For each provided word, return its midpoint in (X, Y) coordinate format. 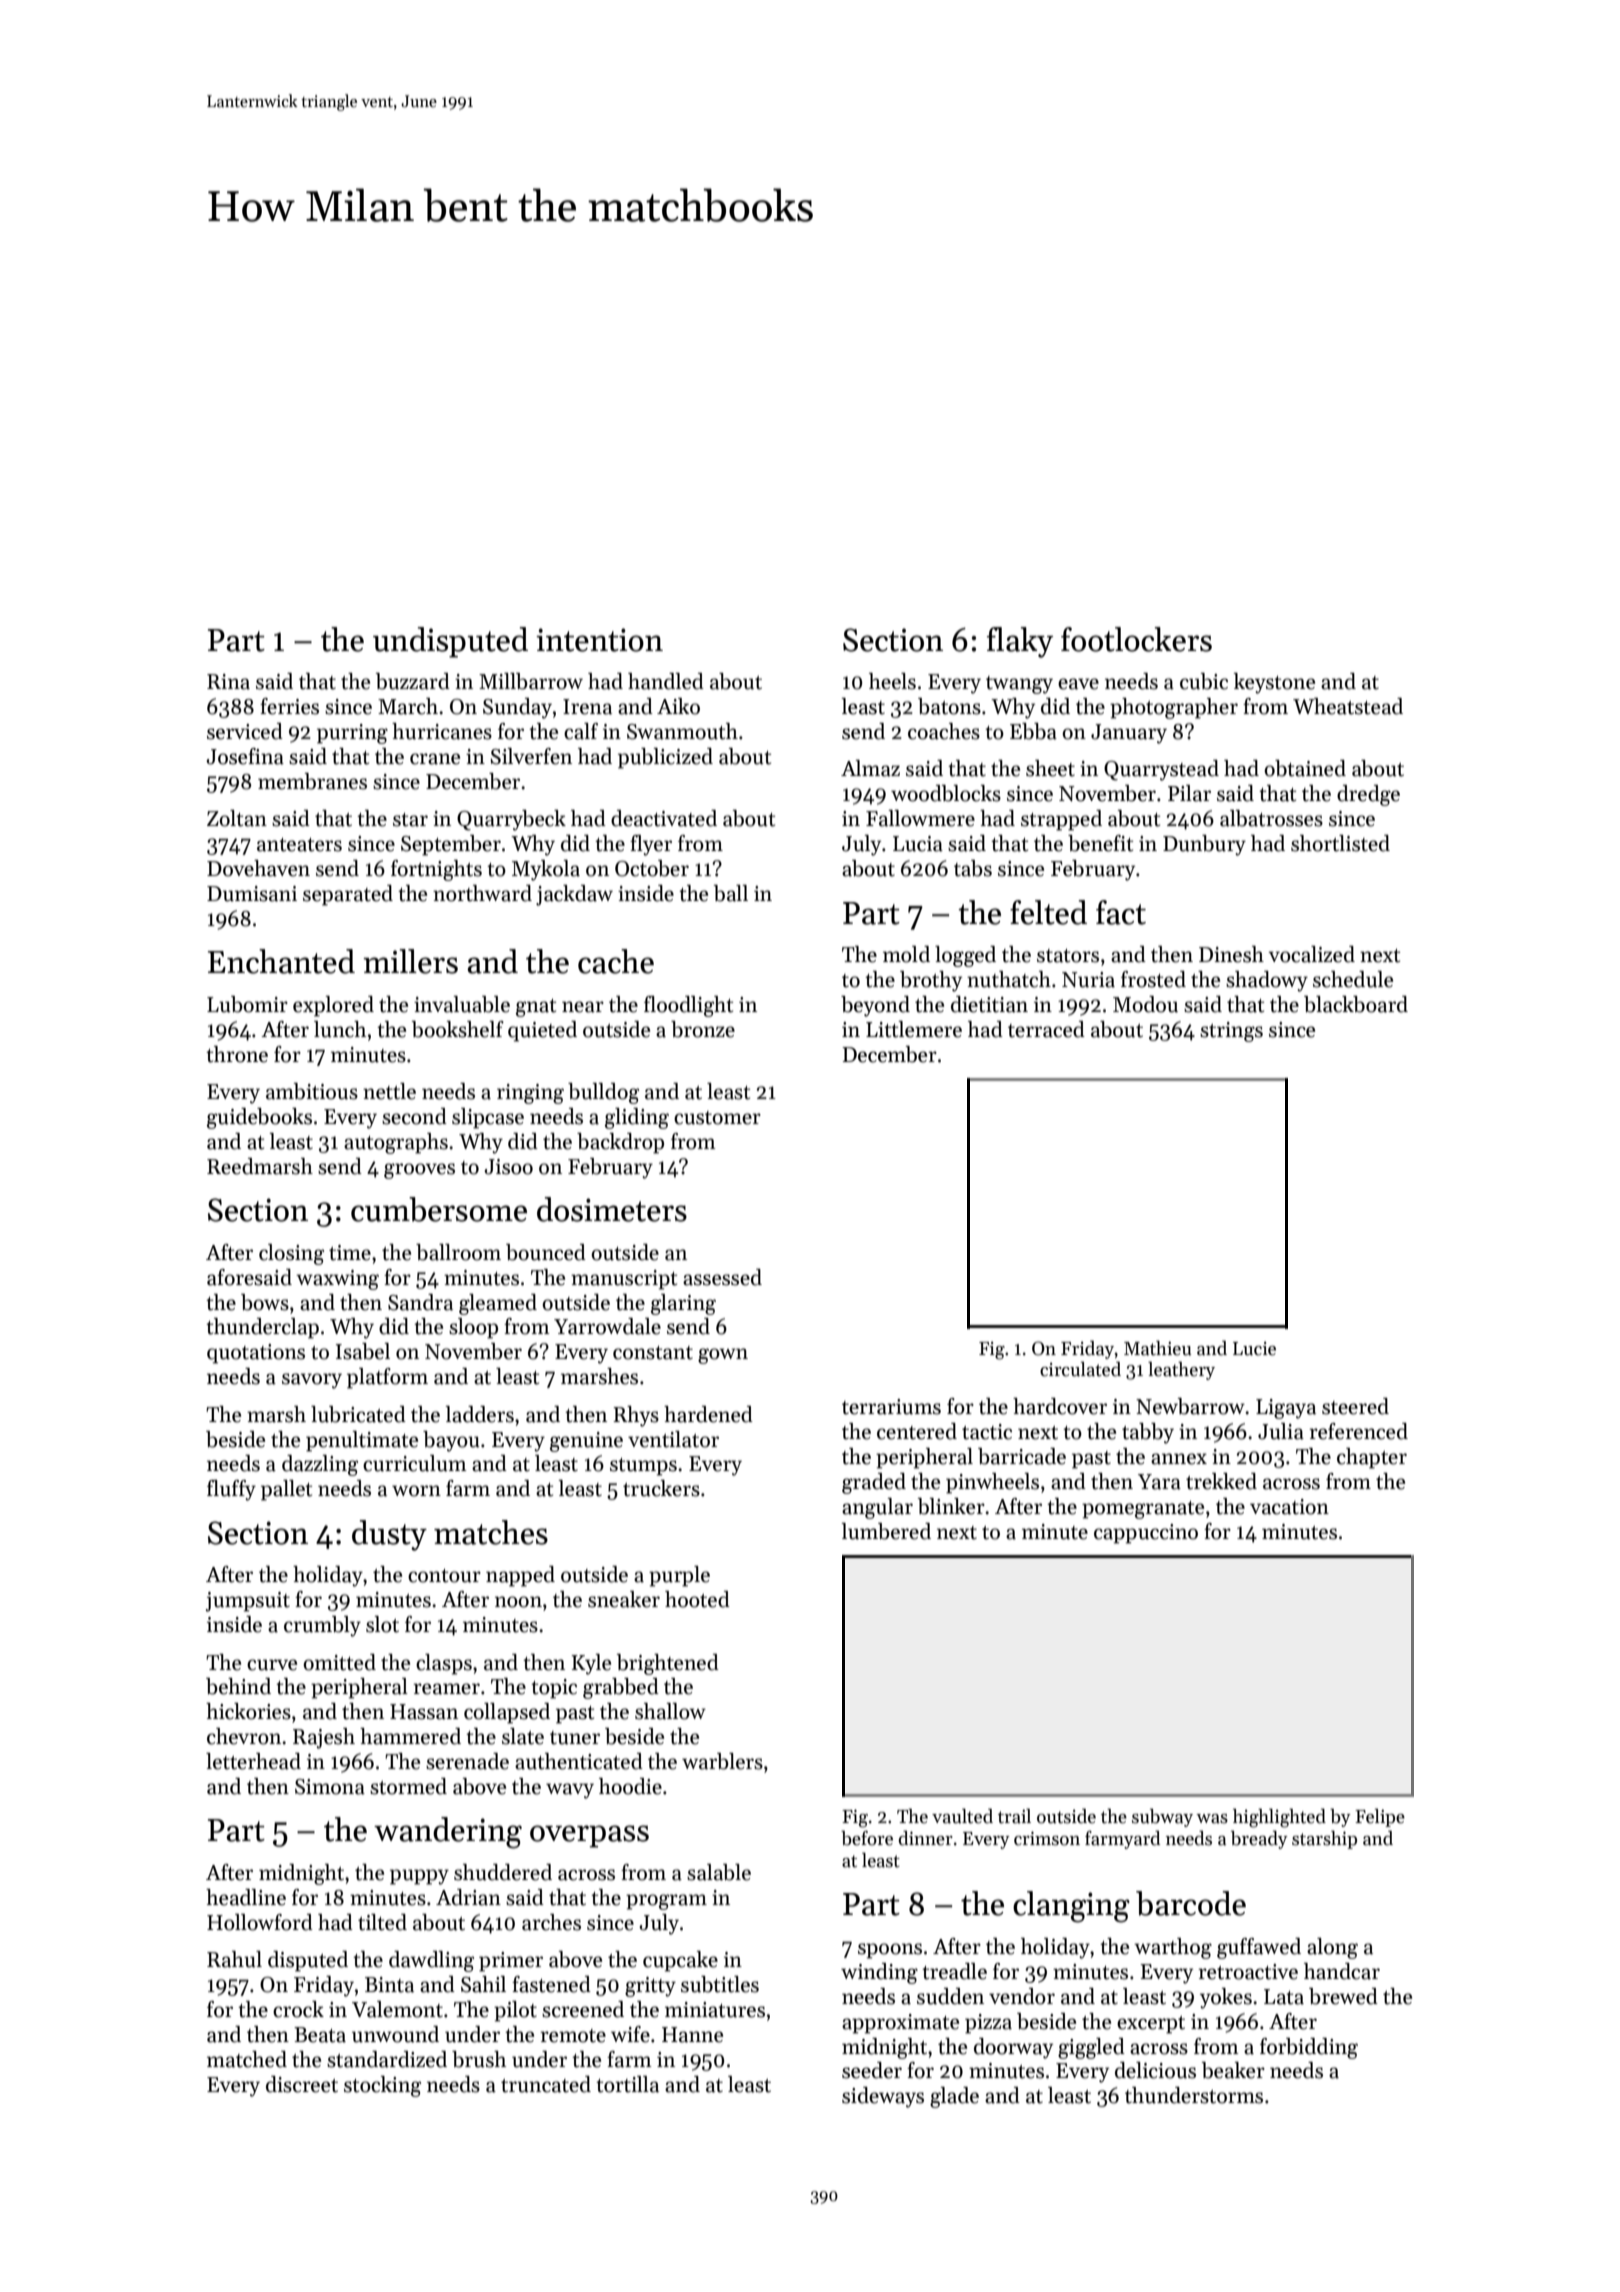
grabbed (621, 1688)
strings (1231, 1032)
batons (949, 706)
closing (291, 1254)
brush (479, 2059)
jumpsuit (248, 1602)
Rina (228, 682)
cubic (1204, 681)
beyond (875, 1006)
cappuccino (1146, 1534)
